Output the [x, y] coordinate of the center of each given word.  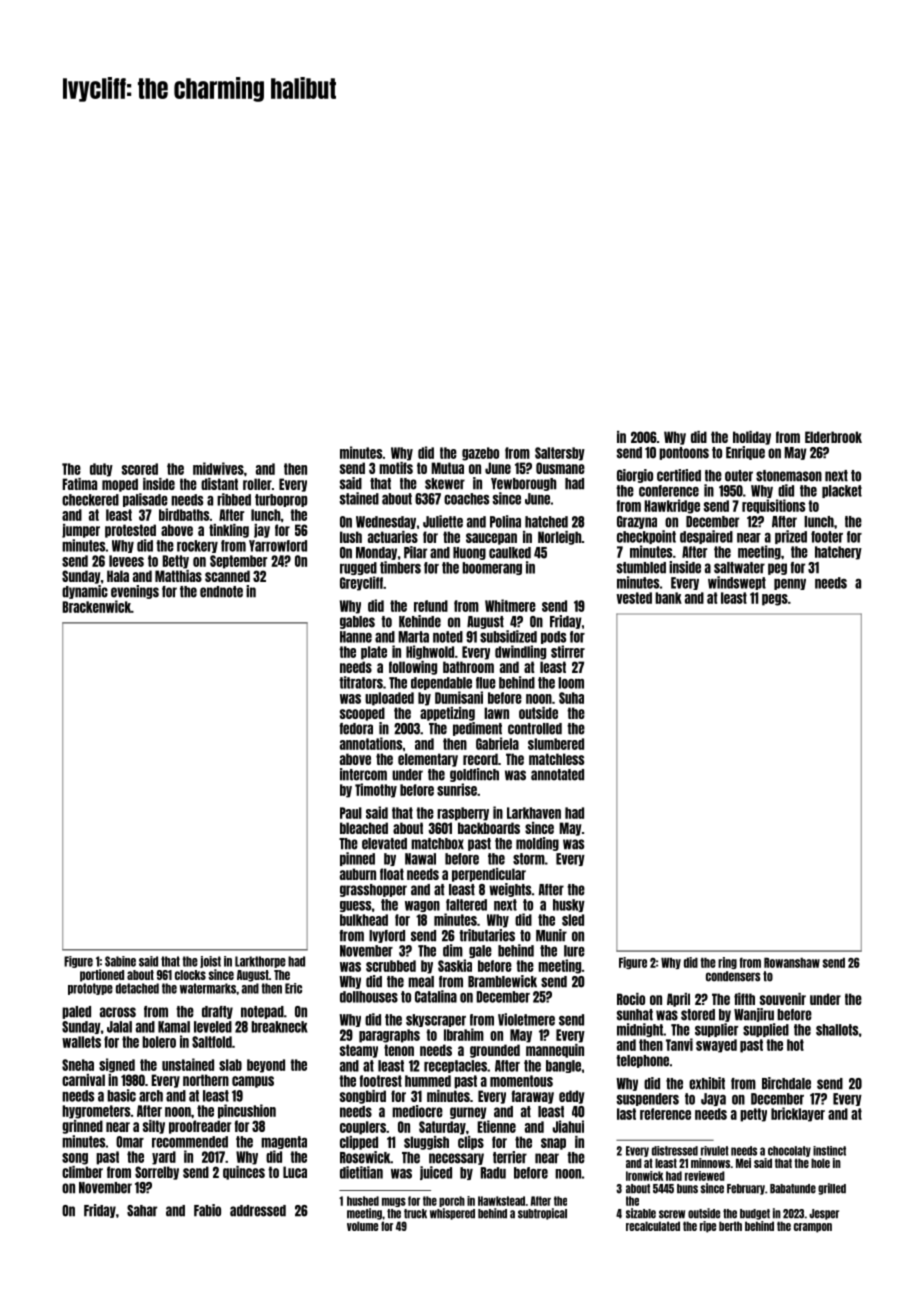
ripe [708, 1227]
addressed [258, 1211]
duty [101, 470]
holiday [752, 438]
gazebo [480, 454]
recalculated [653, 1226]
